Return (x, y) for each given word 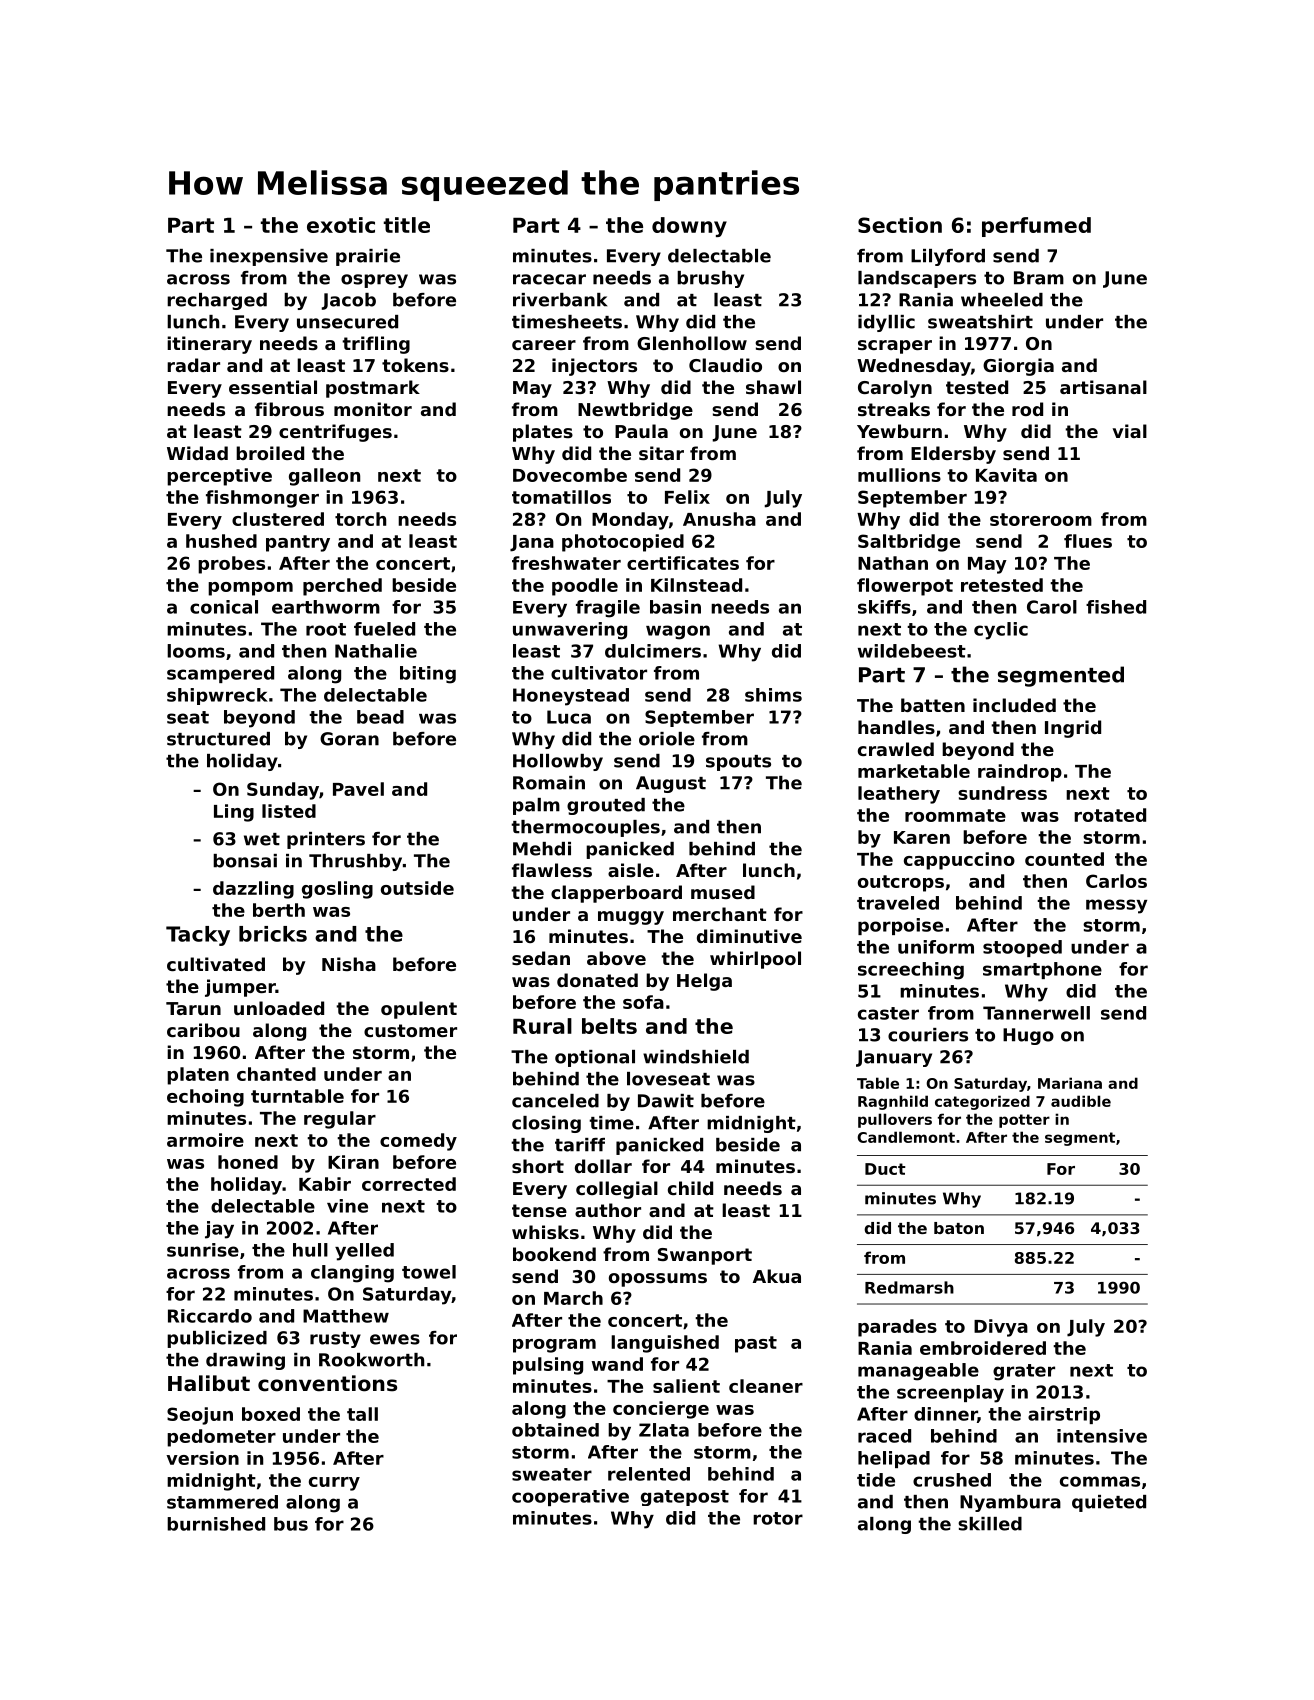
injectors (594, 367)
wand (617, 1364)
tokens (415, 365)
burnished (216, 1524)
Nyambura (1010, 1503)
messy (1116, 906)
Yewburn (899, 431)
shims (773, 695)
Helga (704, 982)
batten (933, 705)
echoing (205, 1098)
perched (342, 587)
